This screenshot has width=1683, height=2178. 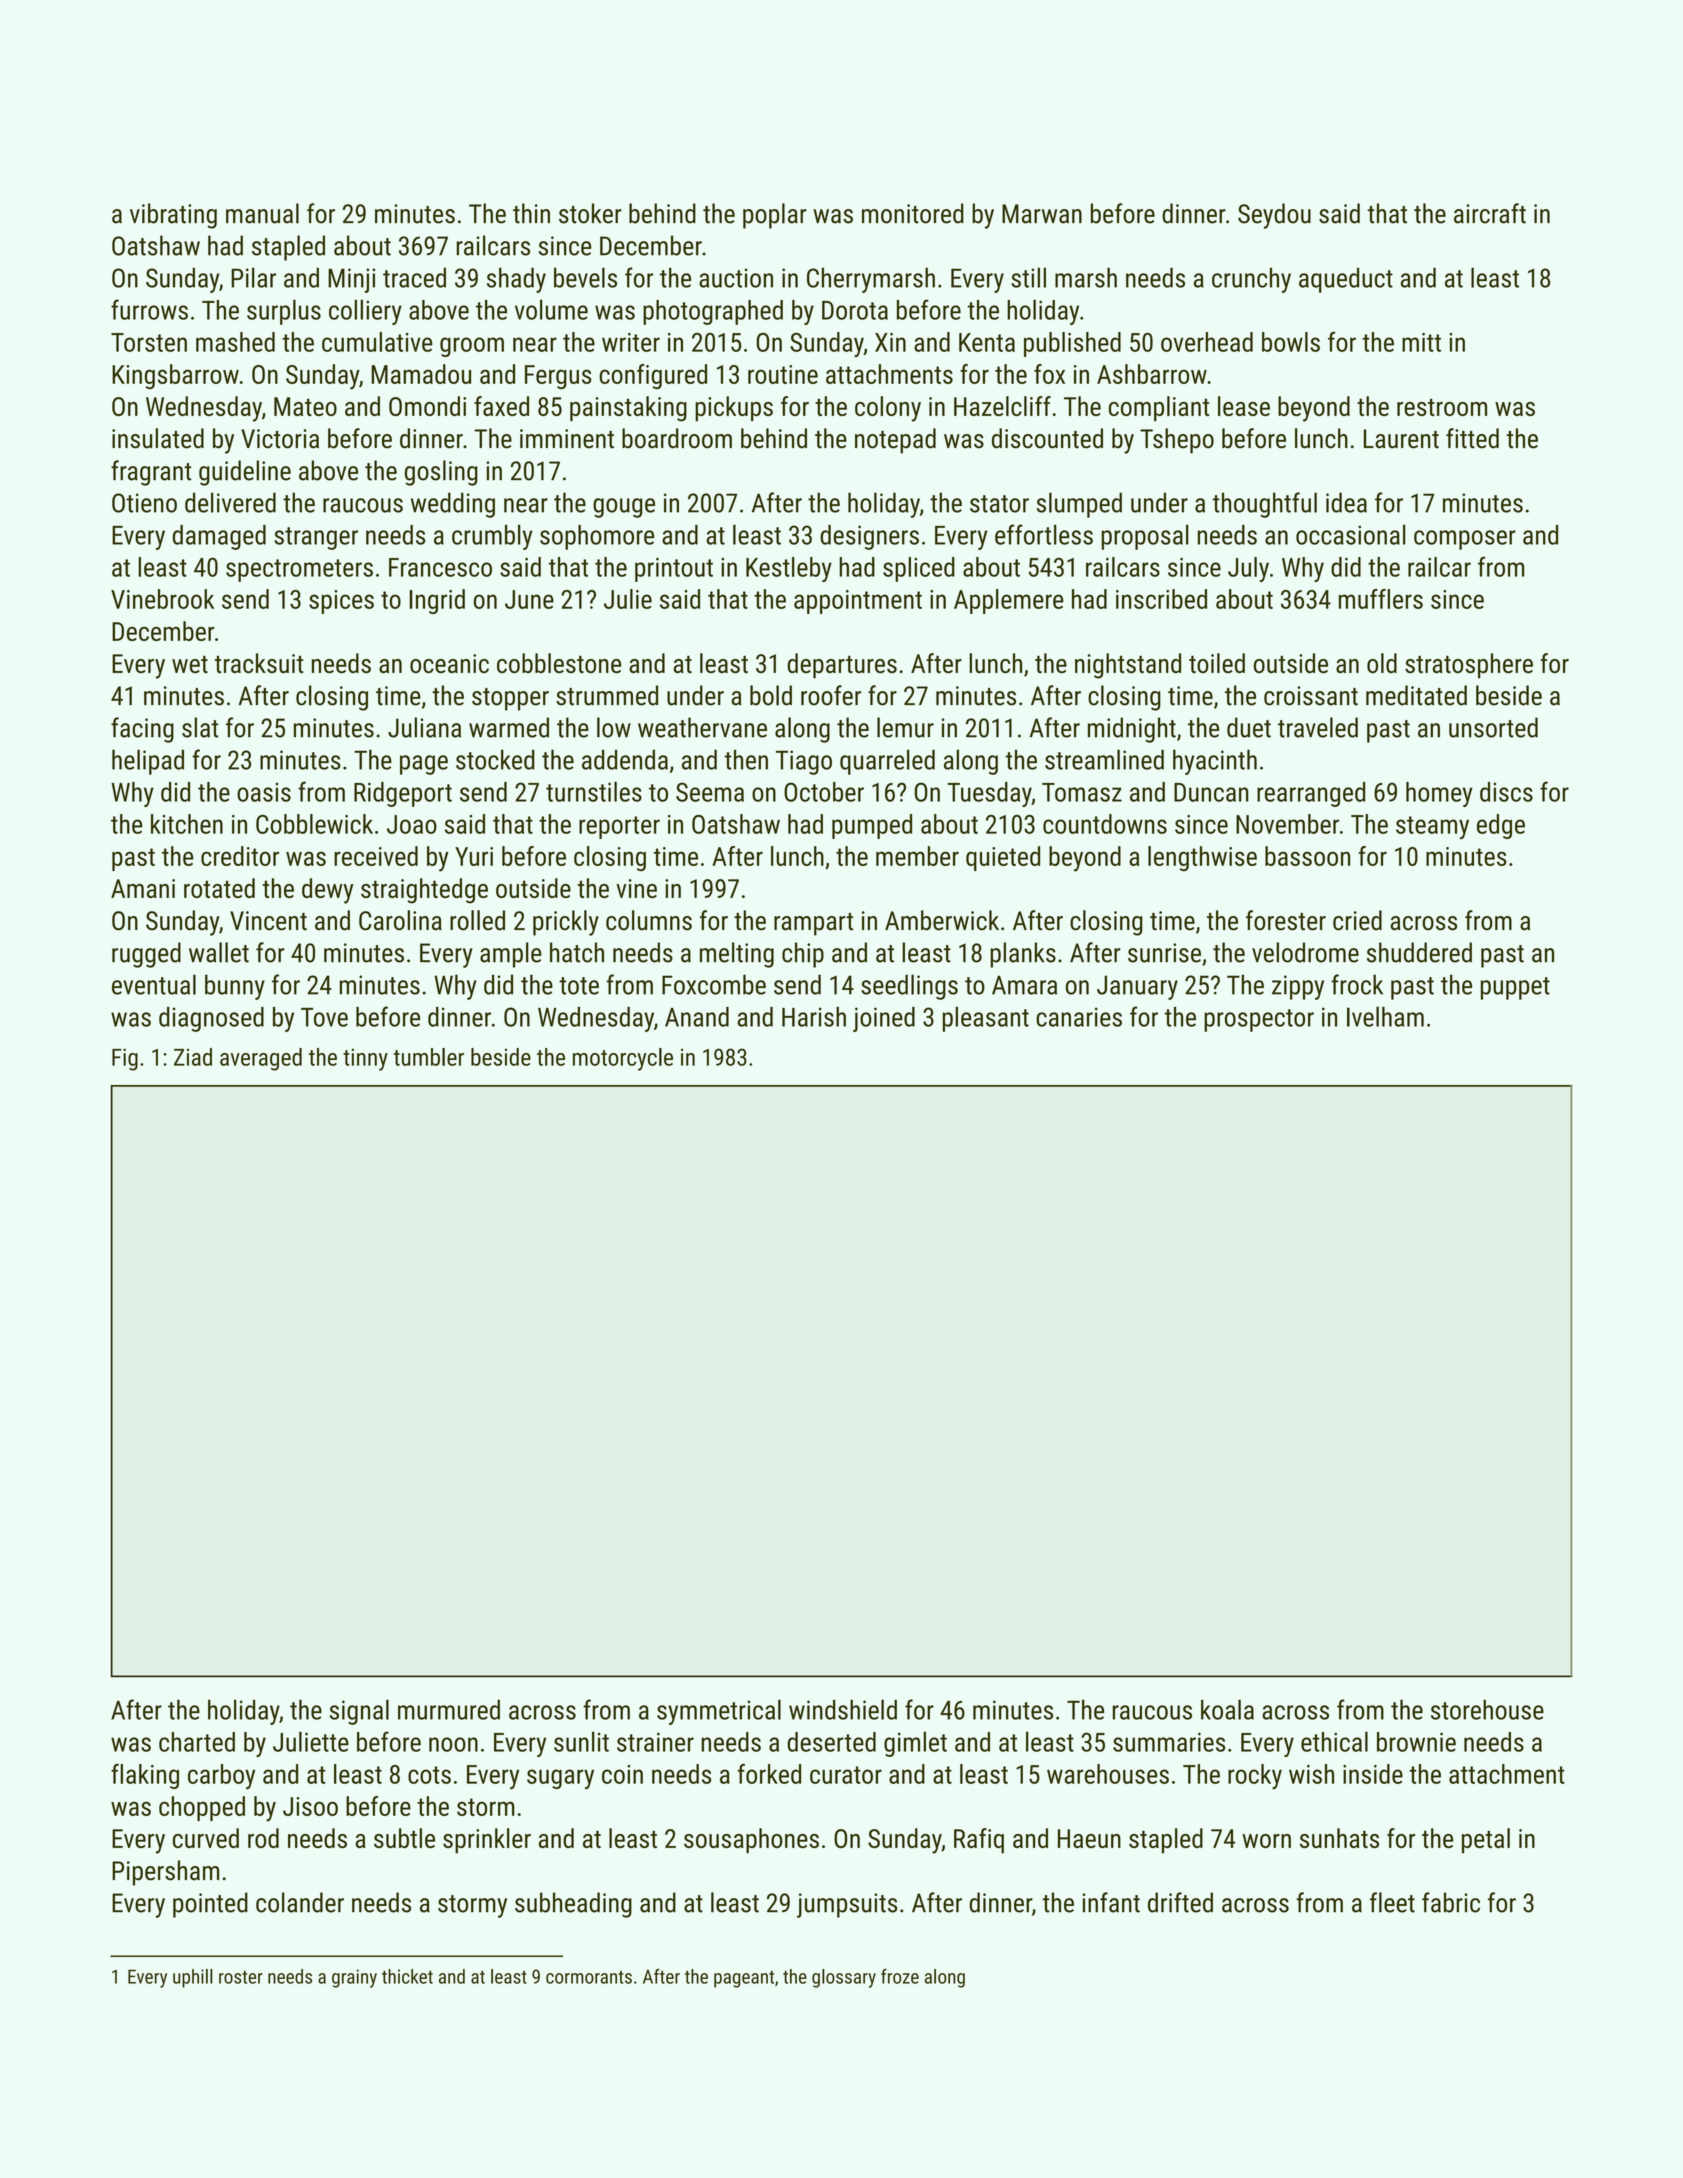 I want to click on curved, so click(x=206, y=1838).
